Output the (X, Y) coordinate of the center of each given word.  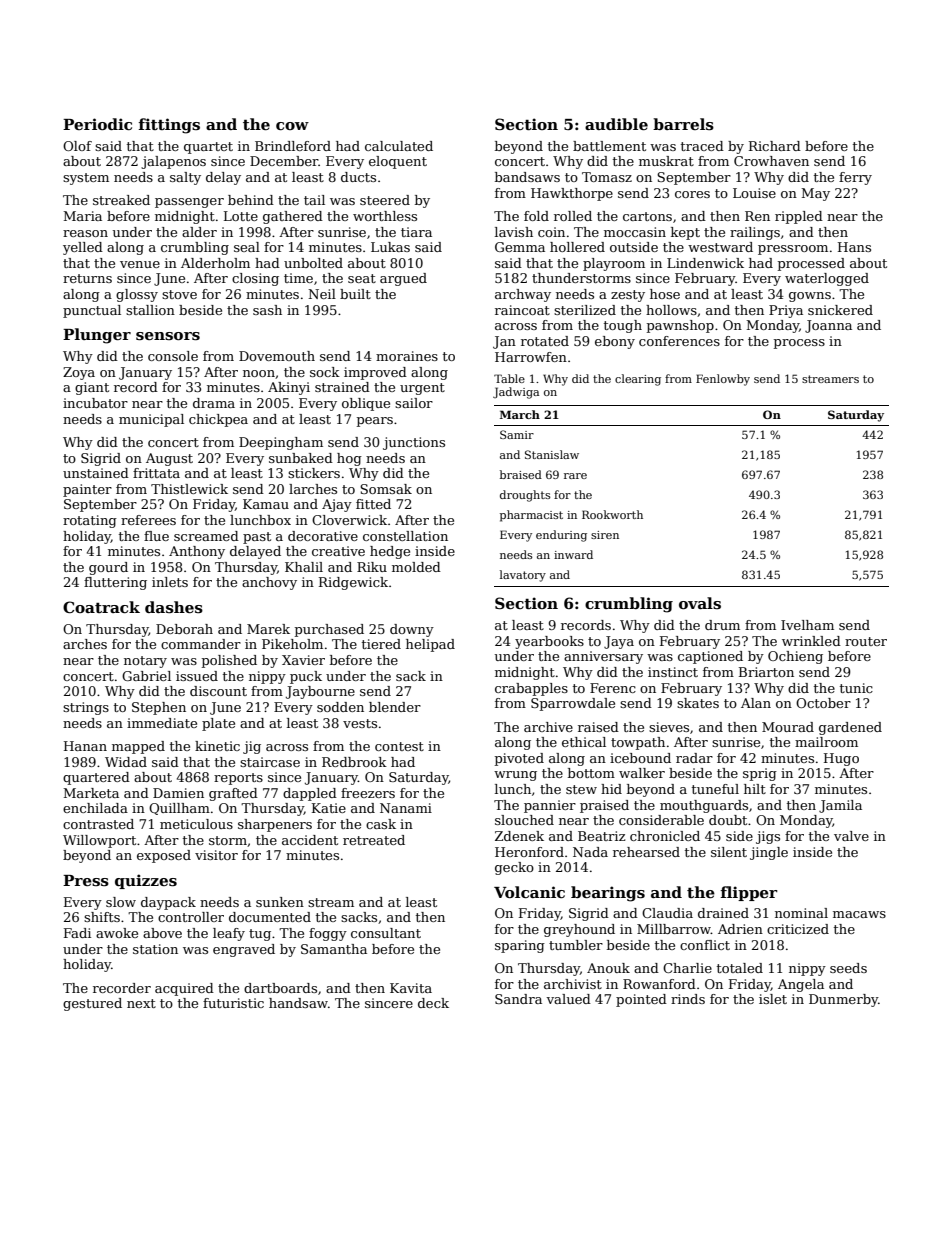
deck (433, 1003)
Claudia (667, 913)
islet (773, 999)
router (866, 641)
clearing (638, 380)
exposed (164, 856)
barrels (683, 124)
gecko (514, 868)
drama (214, 403)
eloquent (398, 162)
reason (85, 233)
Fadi (77, 933)
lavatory (523, 576)
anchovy (269, 583)
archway (523, 295)
